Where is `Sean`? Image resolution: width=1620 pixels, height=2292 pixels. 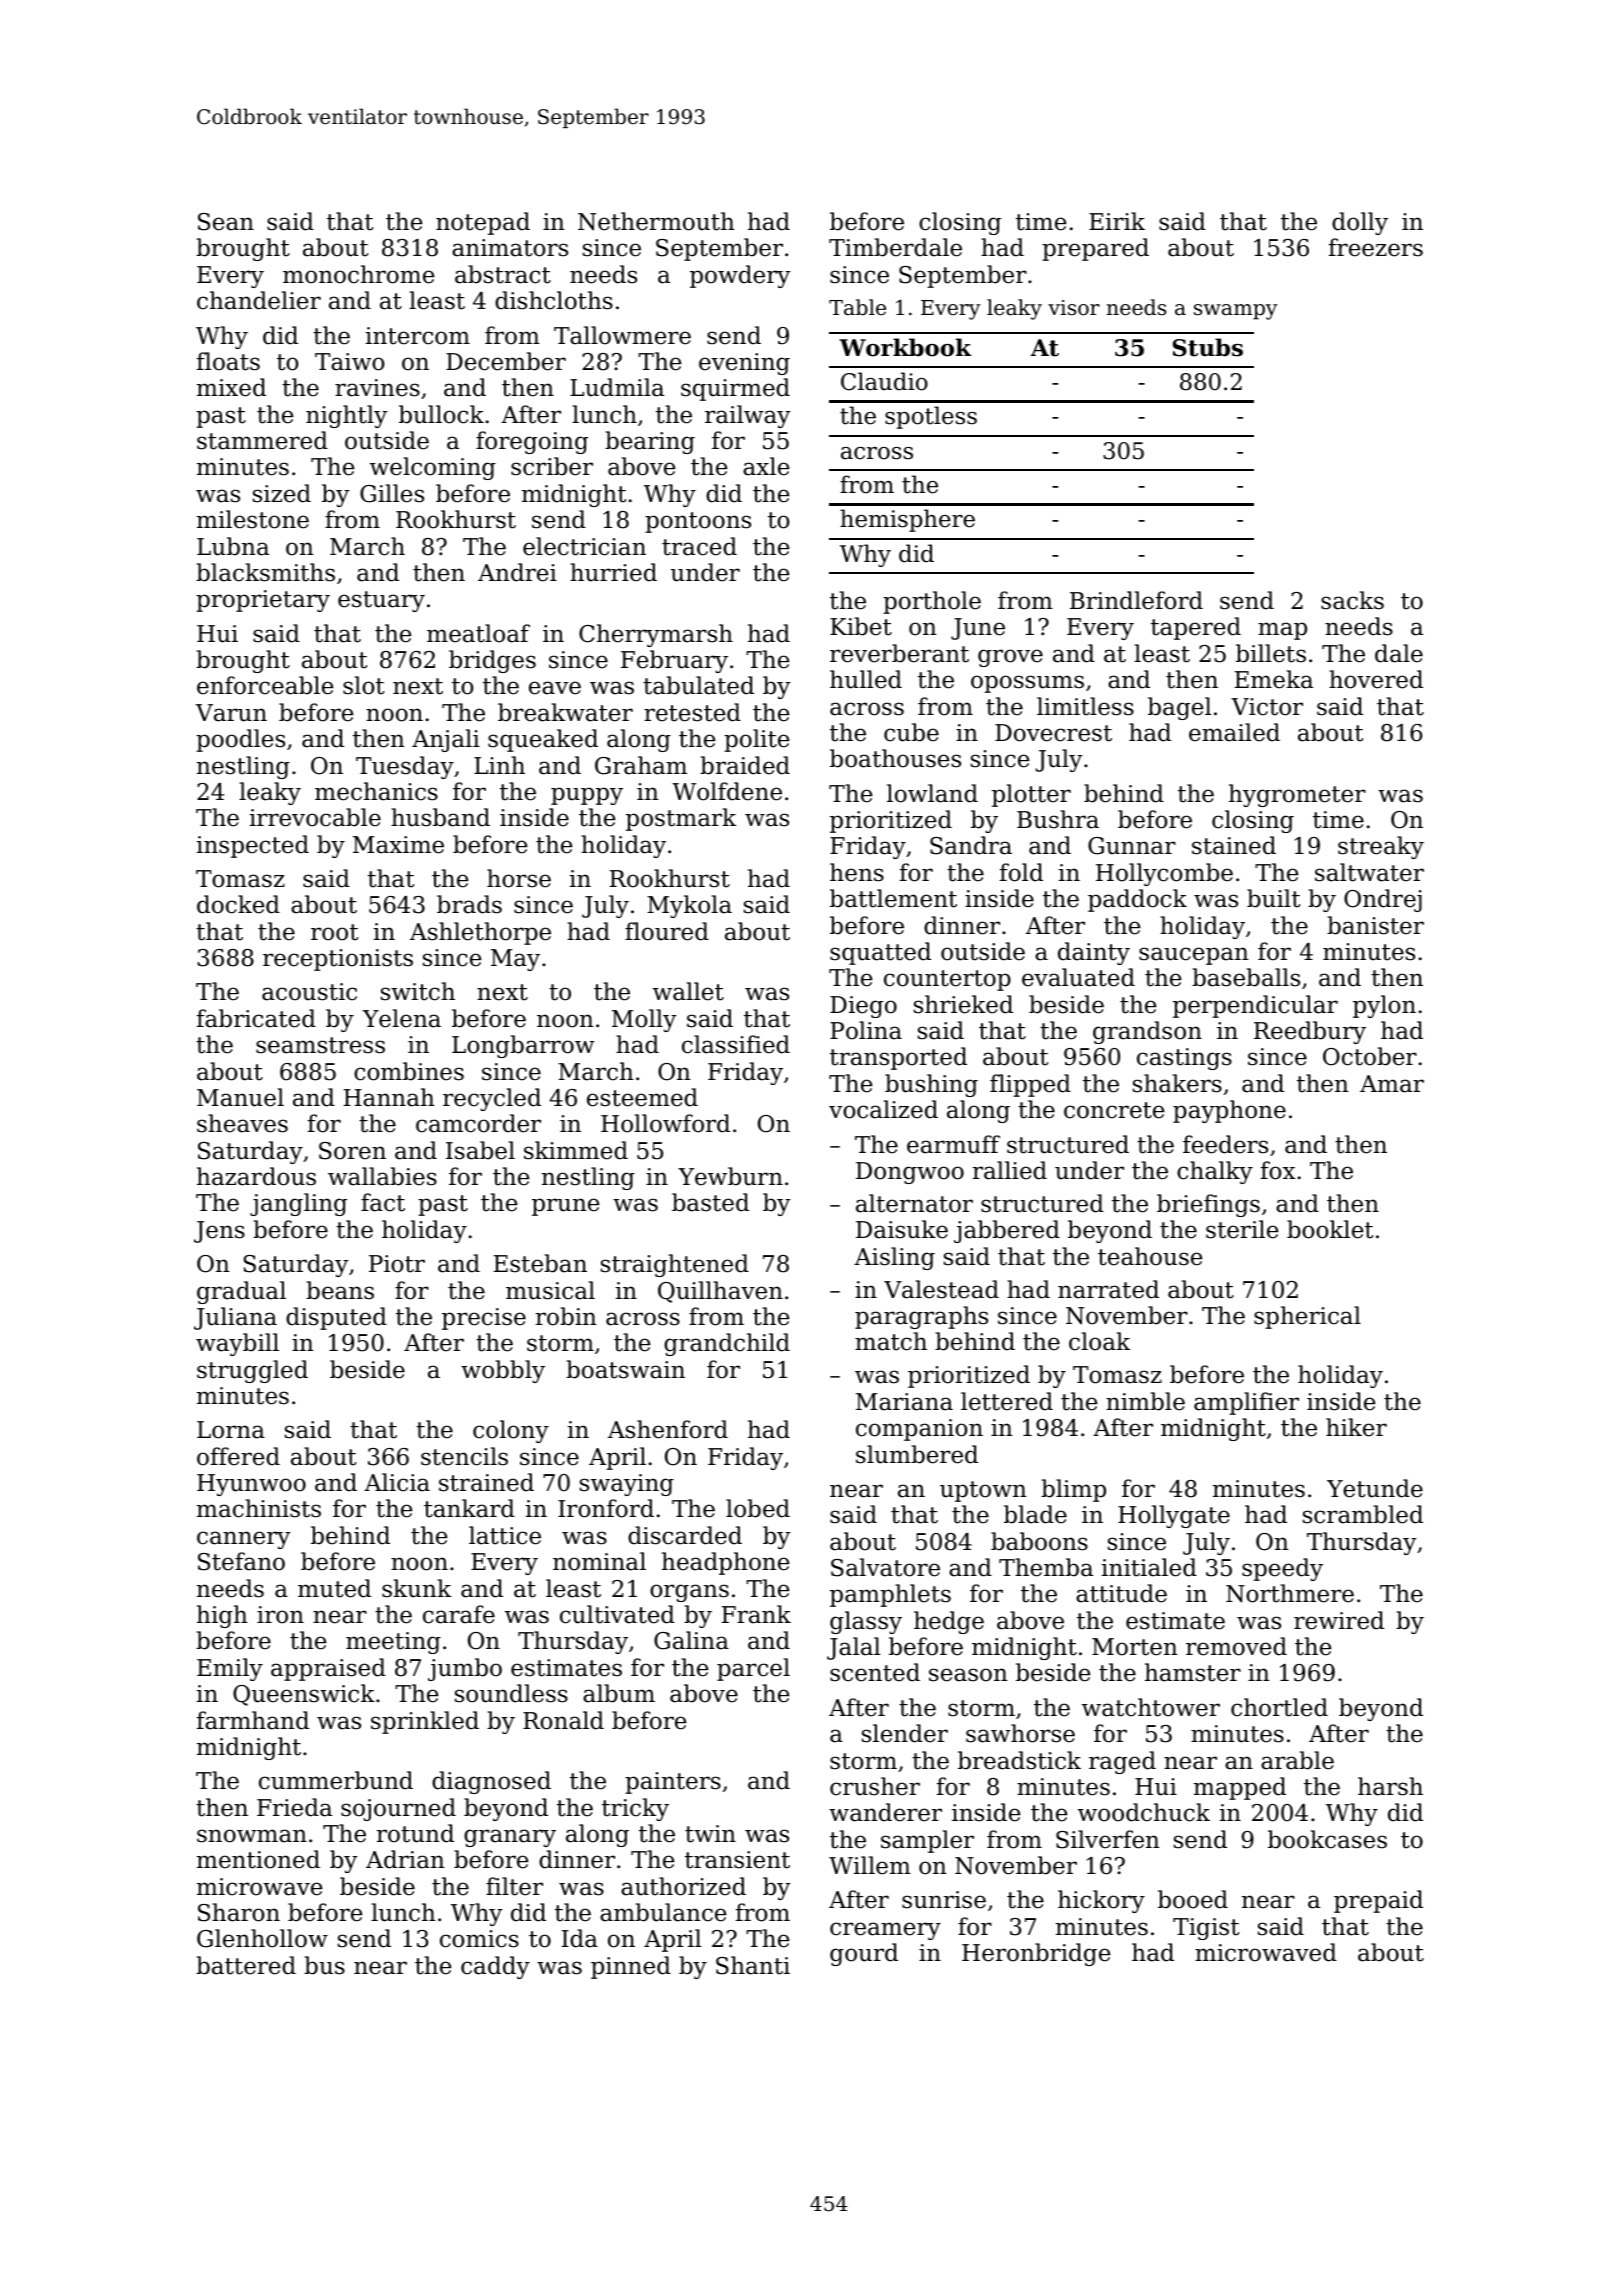
Sean is located at coordinates (226, 222).
